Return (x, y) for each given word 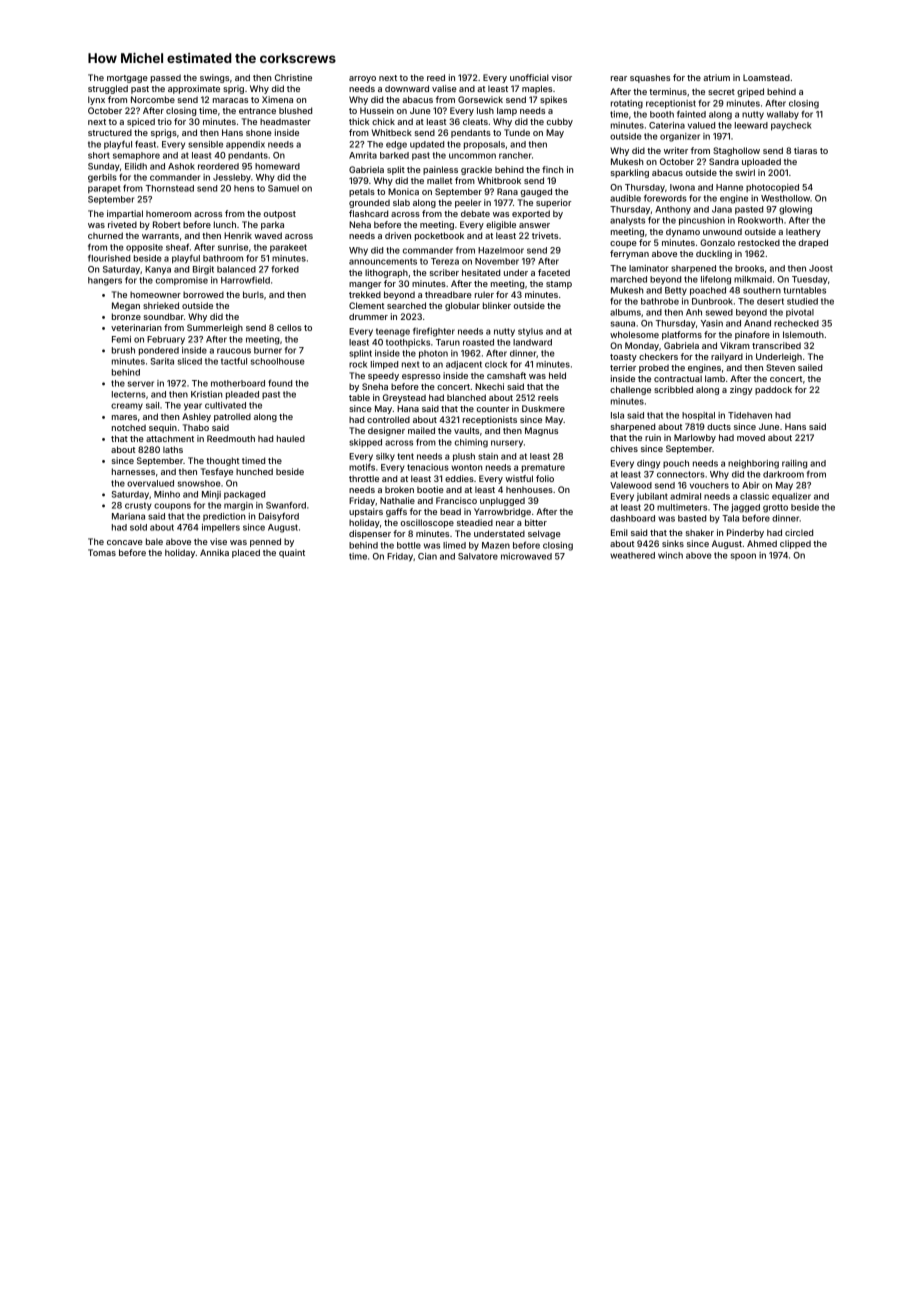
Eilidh (136, 166)
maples (537, 89)
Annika (214, 552)
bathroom (223, 258)
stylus (530, 332)
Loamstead (766, 77)
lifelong (716, 280)
